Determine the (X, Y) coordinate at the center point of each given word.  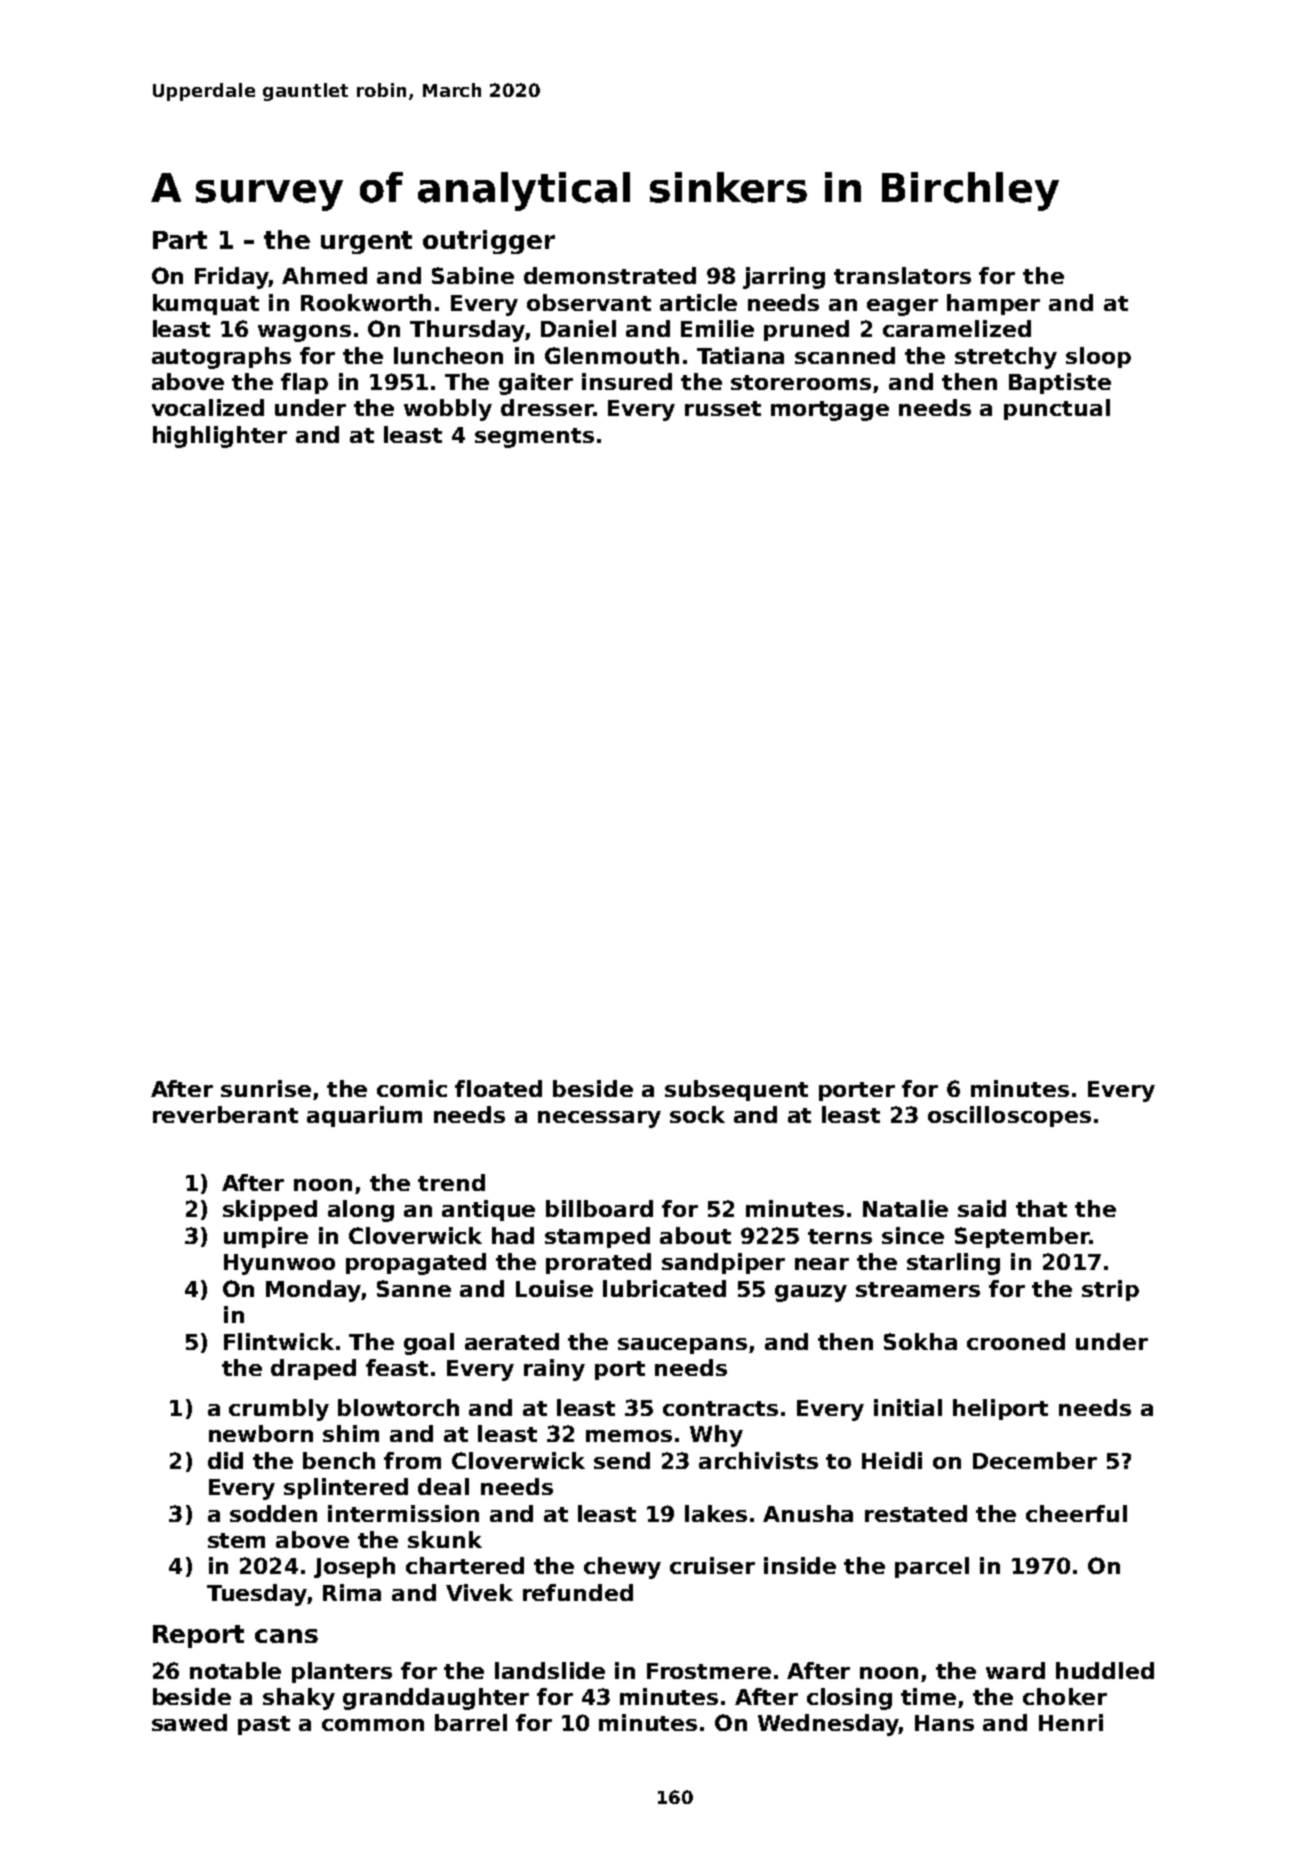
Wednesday (828, 1725)
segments (534, 438)
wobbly (448, 410)
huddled (1105, 1670)
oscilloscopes (1009, 1116)
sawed (189, 1722)
